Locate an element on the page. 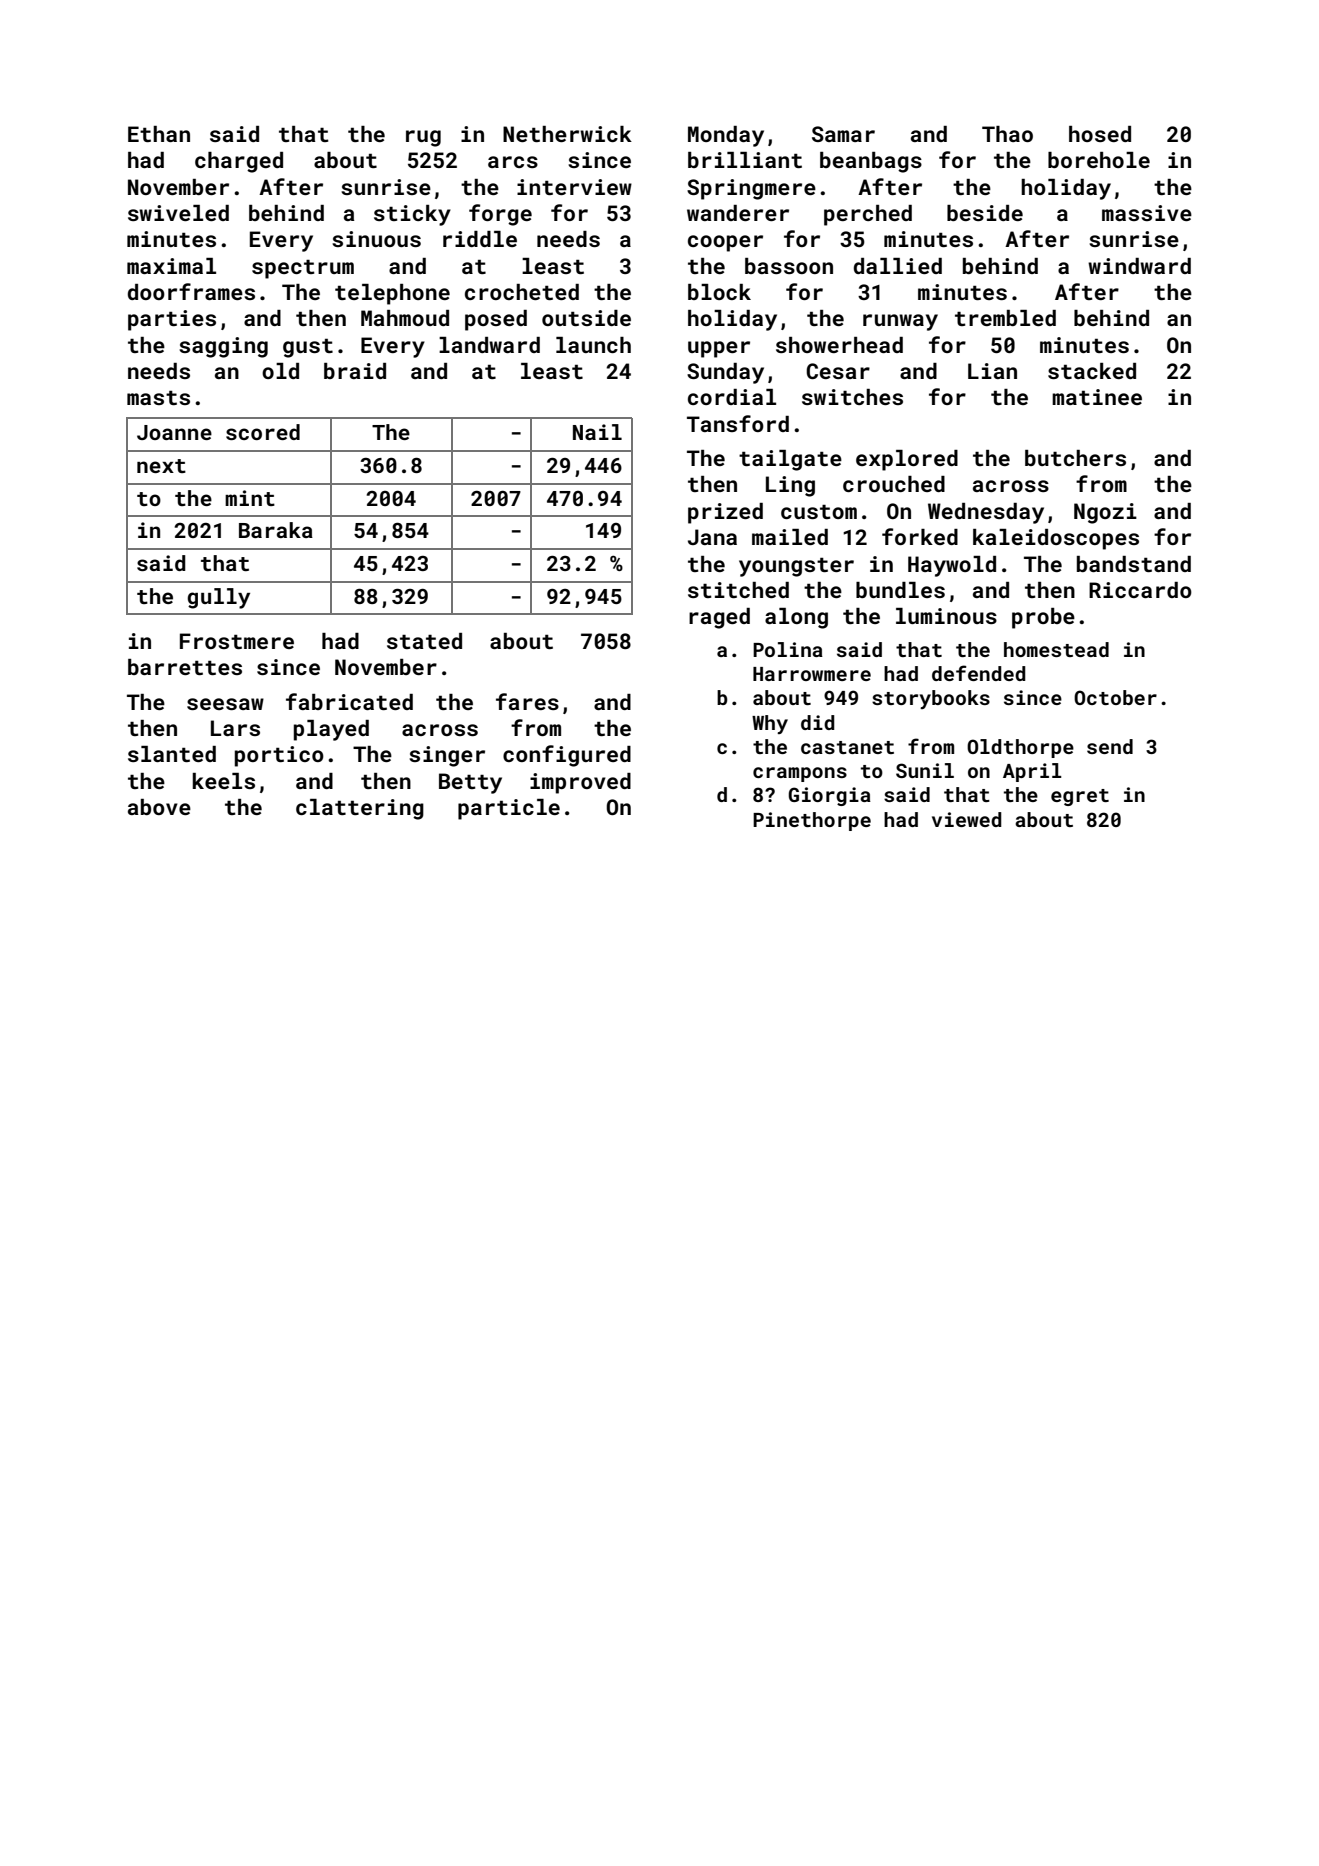  gully is located at coordinates (218, 598).
